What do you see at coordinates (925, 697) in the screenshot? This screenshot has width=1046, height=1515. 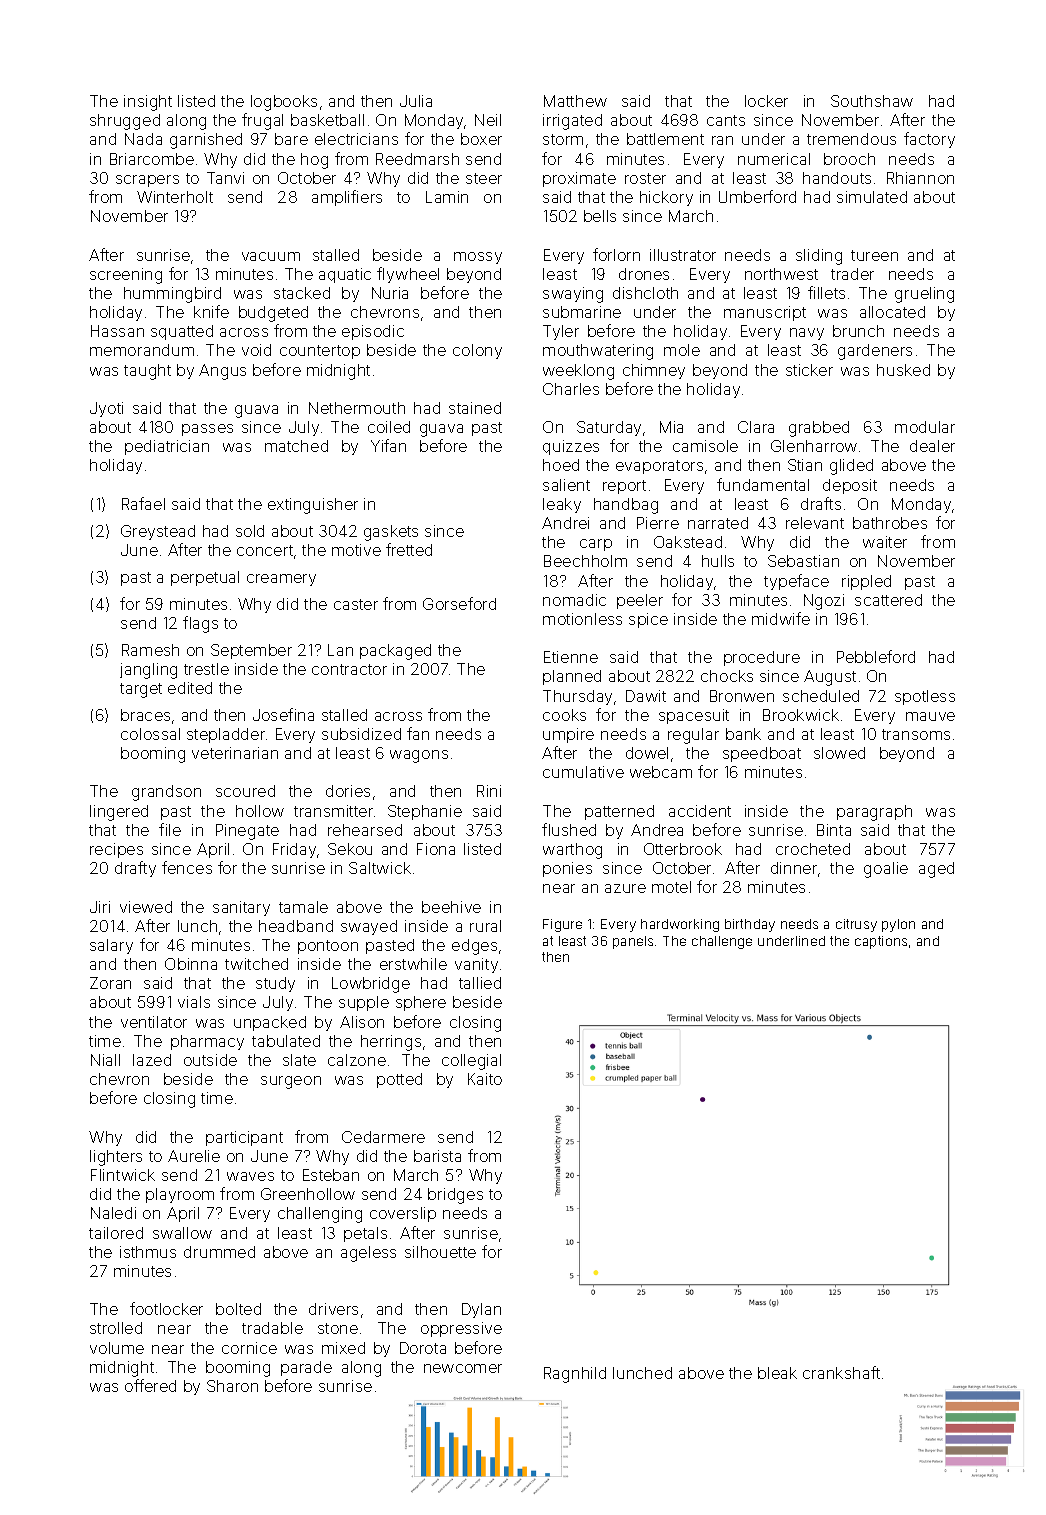 I see `spotless` at bounding box center [925, 697].
